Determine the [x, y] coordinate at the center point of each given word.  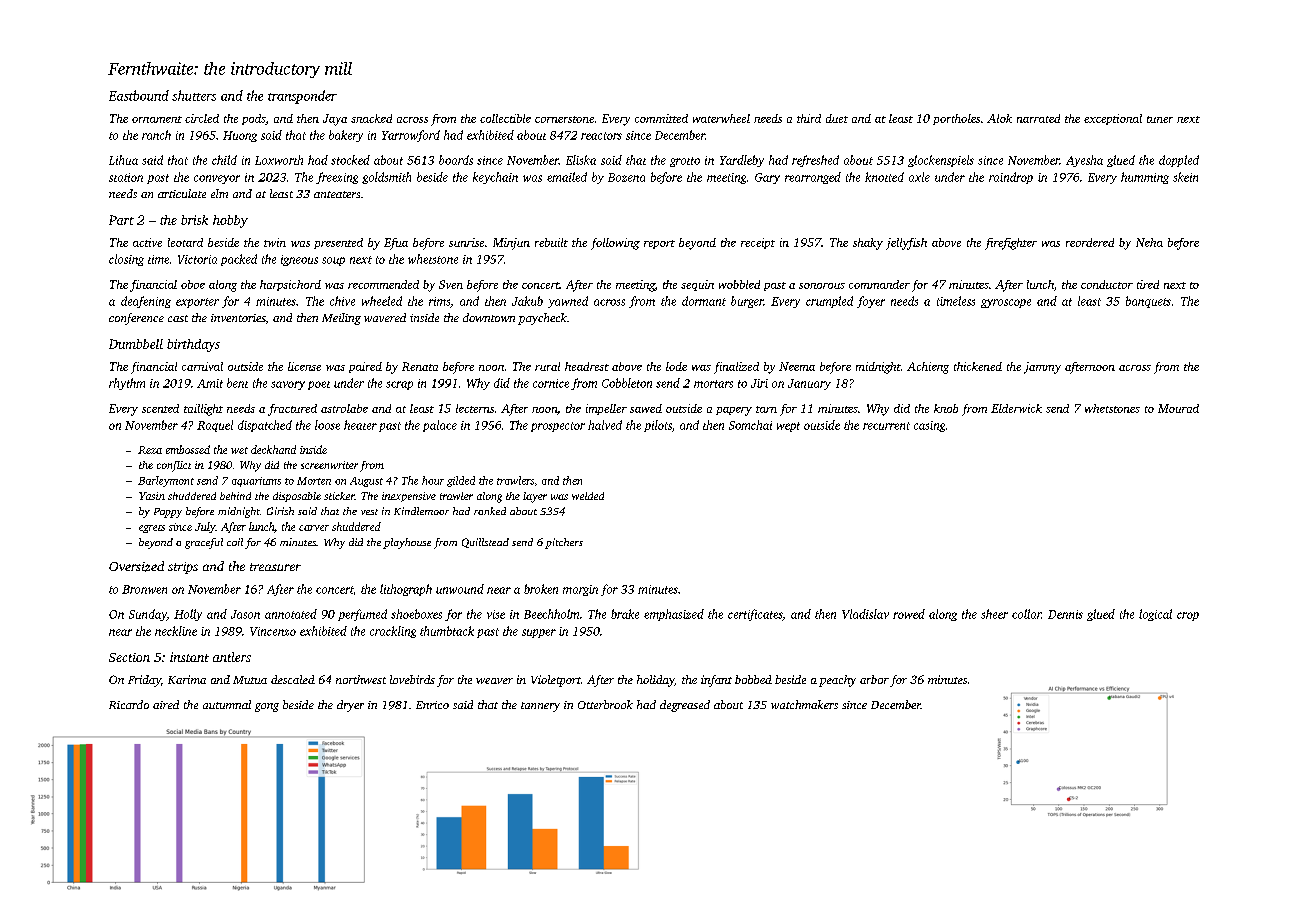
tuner [1160, 119]
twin [275, 242]
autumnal [227, 704]
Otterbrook [605, 704]
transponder [302, 97]
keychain [495, 178]
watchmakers [804, 704]
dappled [1179, 161]
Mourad [1178, 408]
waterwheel [721, 118]
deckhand [273, 449]
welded [588, 496]
